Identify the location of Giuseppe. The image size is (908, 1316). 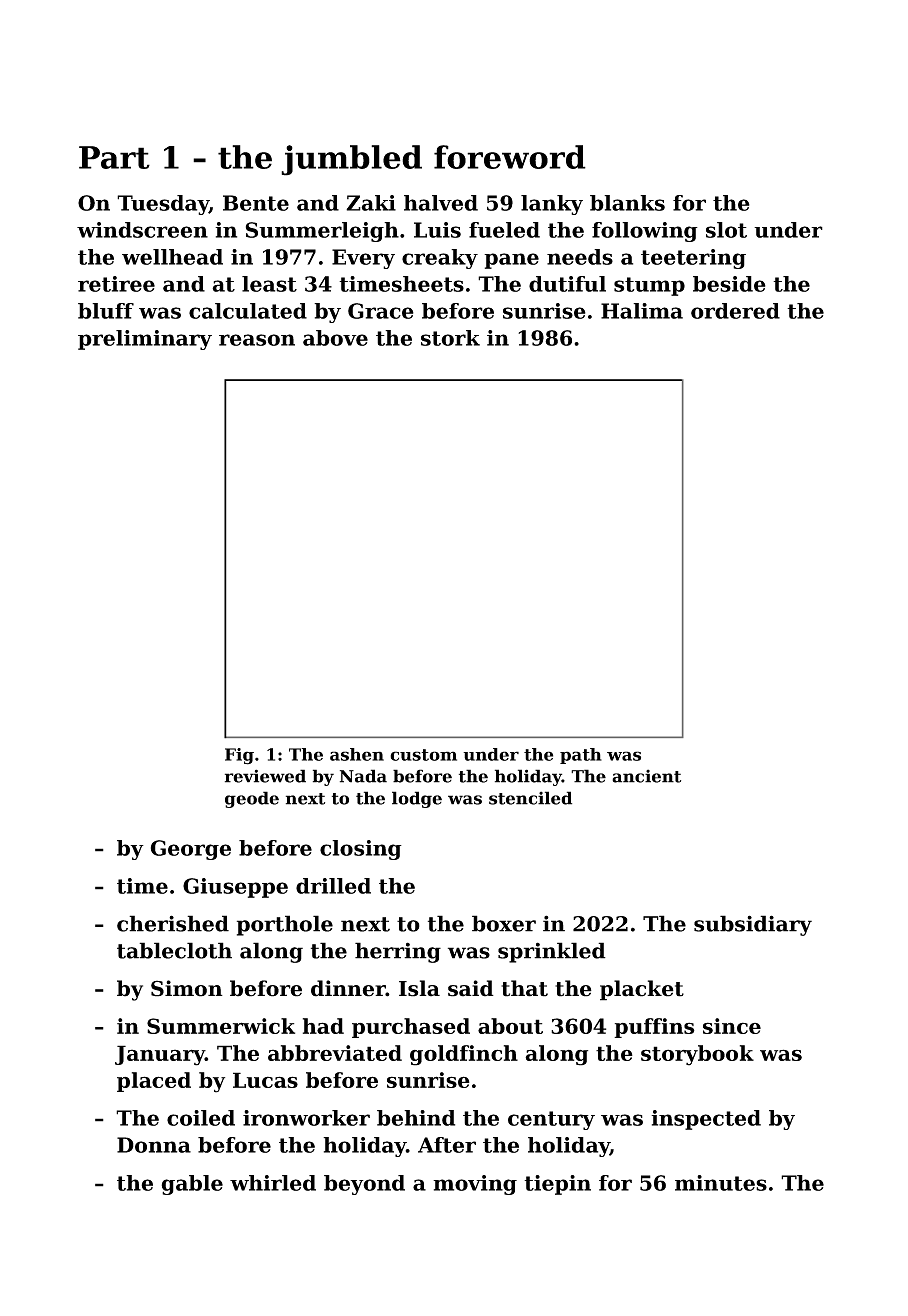
(235, 888).
